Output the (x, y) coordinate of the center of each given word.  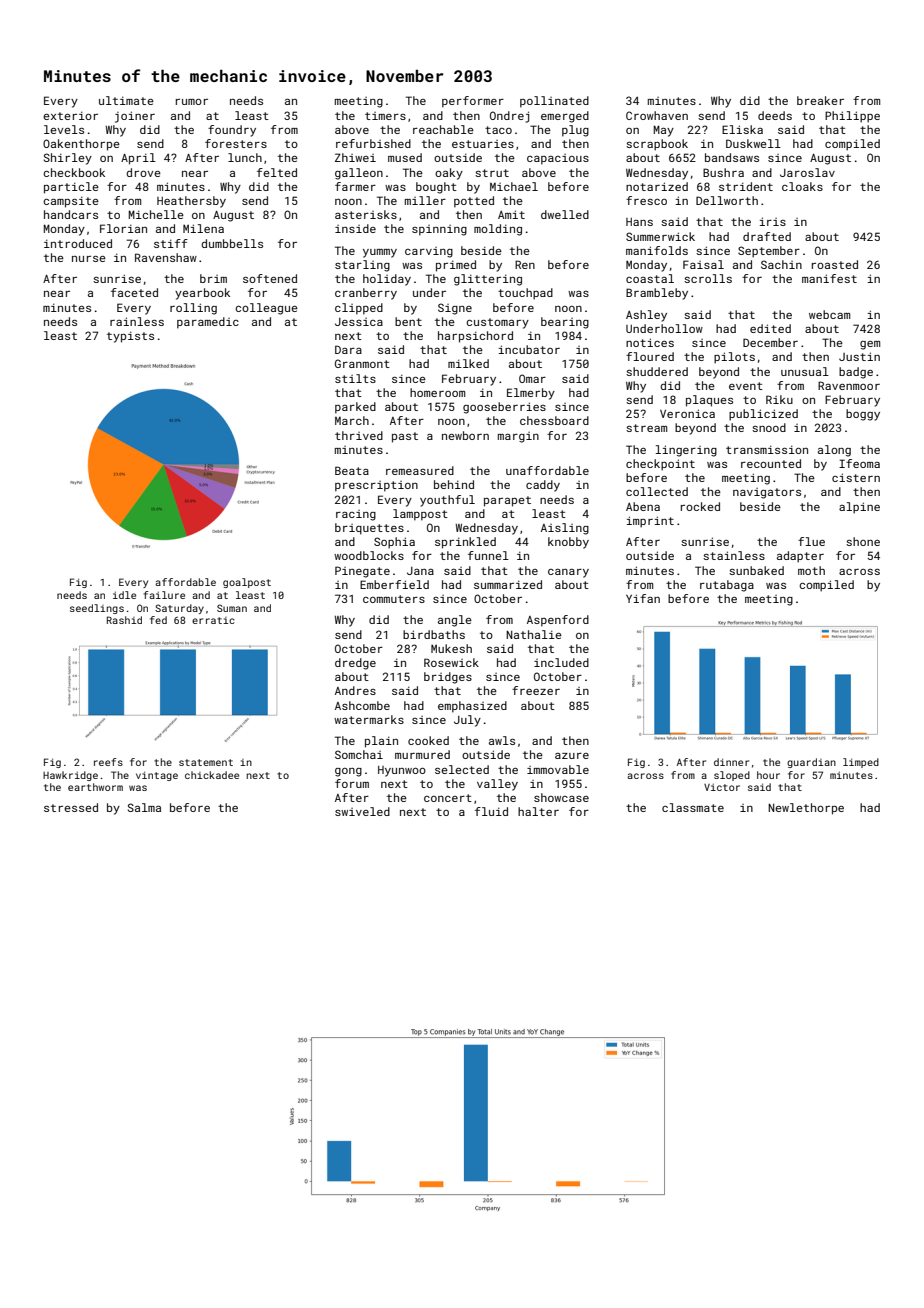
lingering (686, 451)
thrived (359, 435)
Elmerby (531, 394)
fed (158, 620)
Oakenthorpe (81, 145)
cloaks (802, 186)
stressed (71, 807)
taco (498, 130)
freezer (536, 690)
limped (861, 763)
